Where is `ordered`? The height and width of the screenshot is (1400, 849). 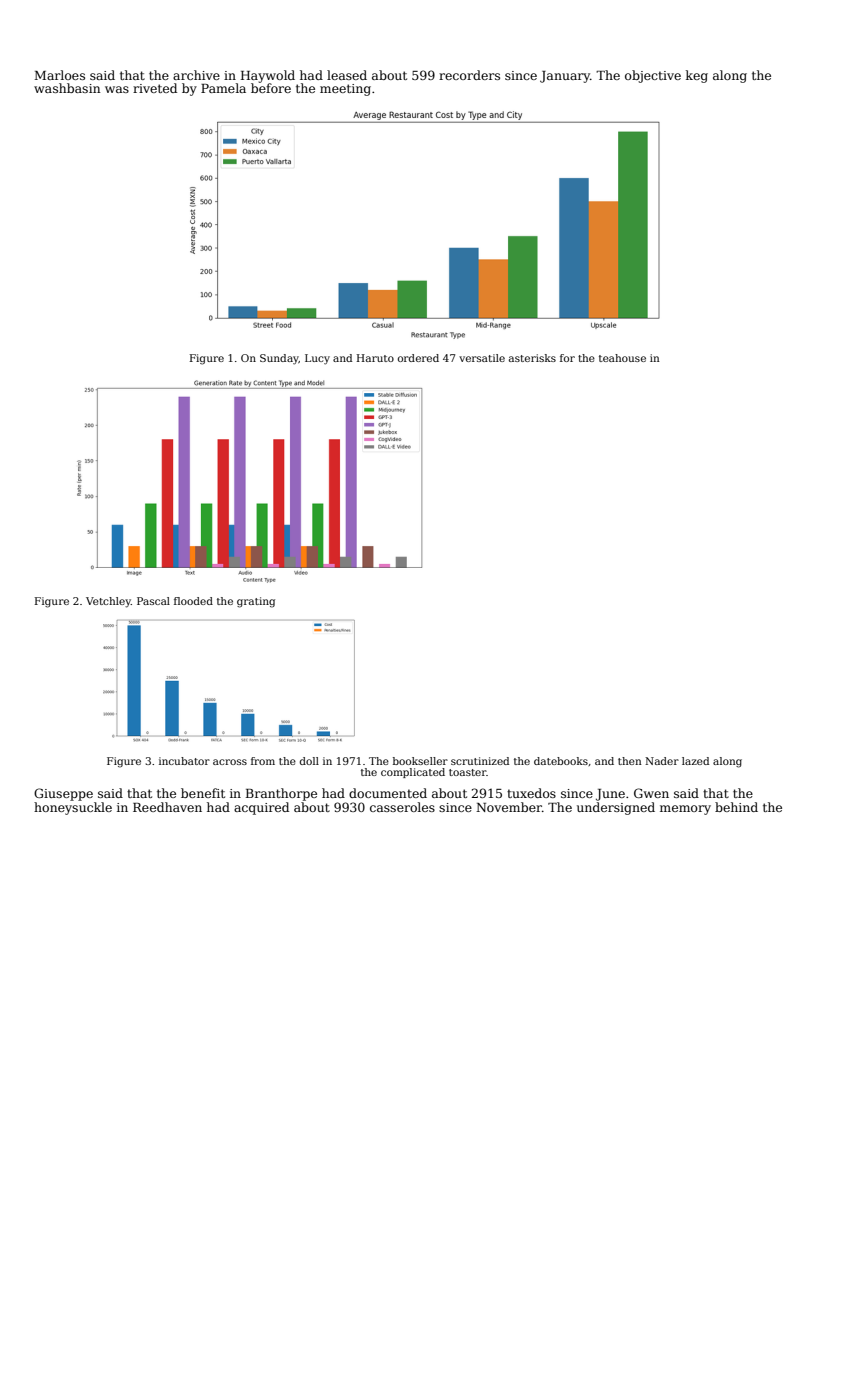
ordered is located at coordinates (418, 358).
